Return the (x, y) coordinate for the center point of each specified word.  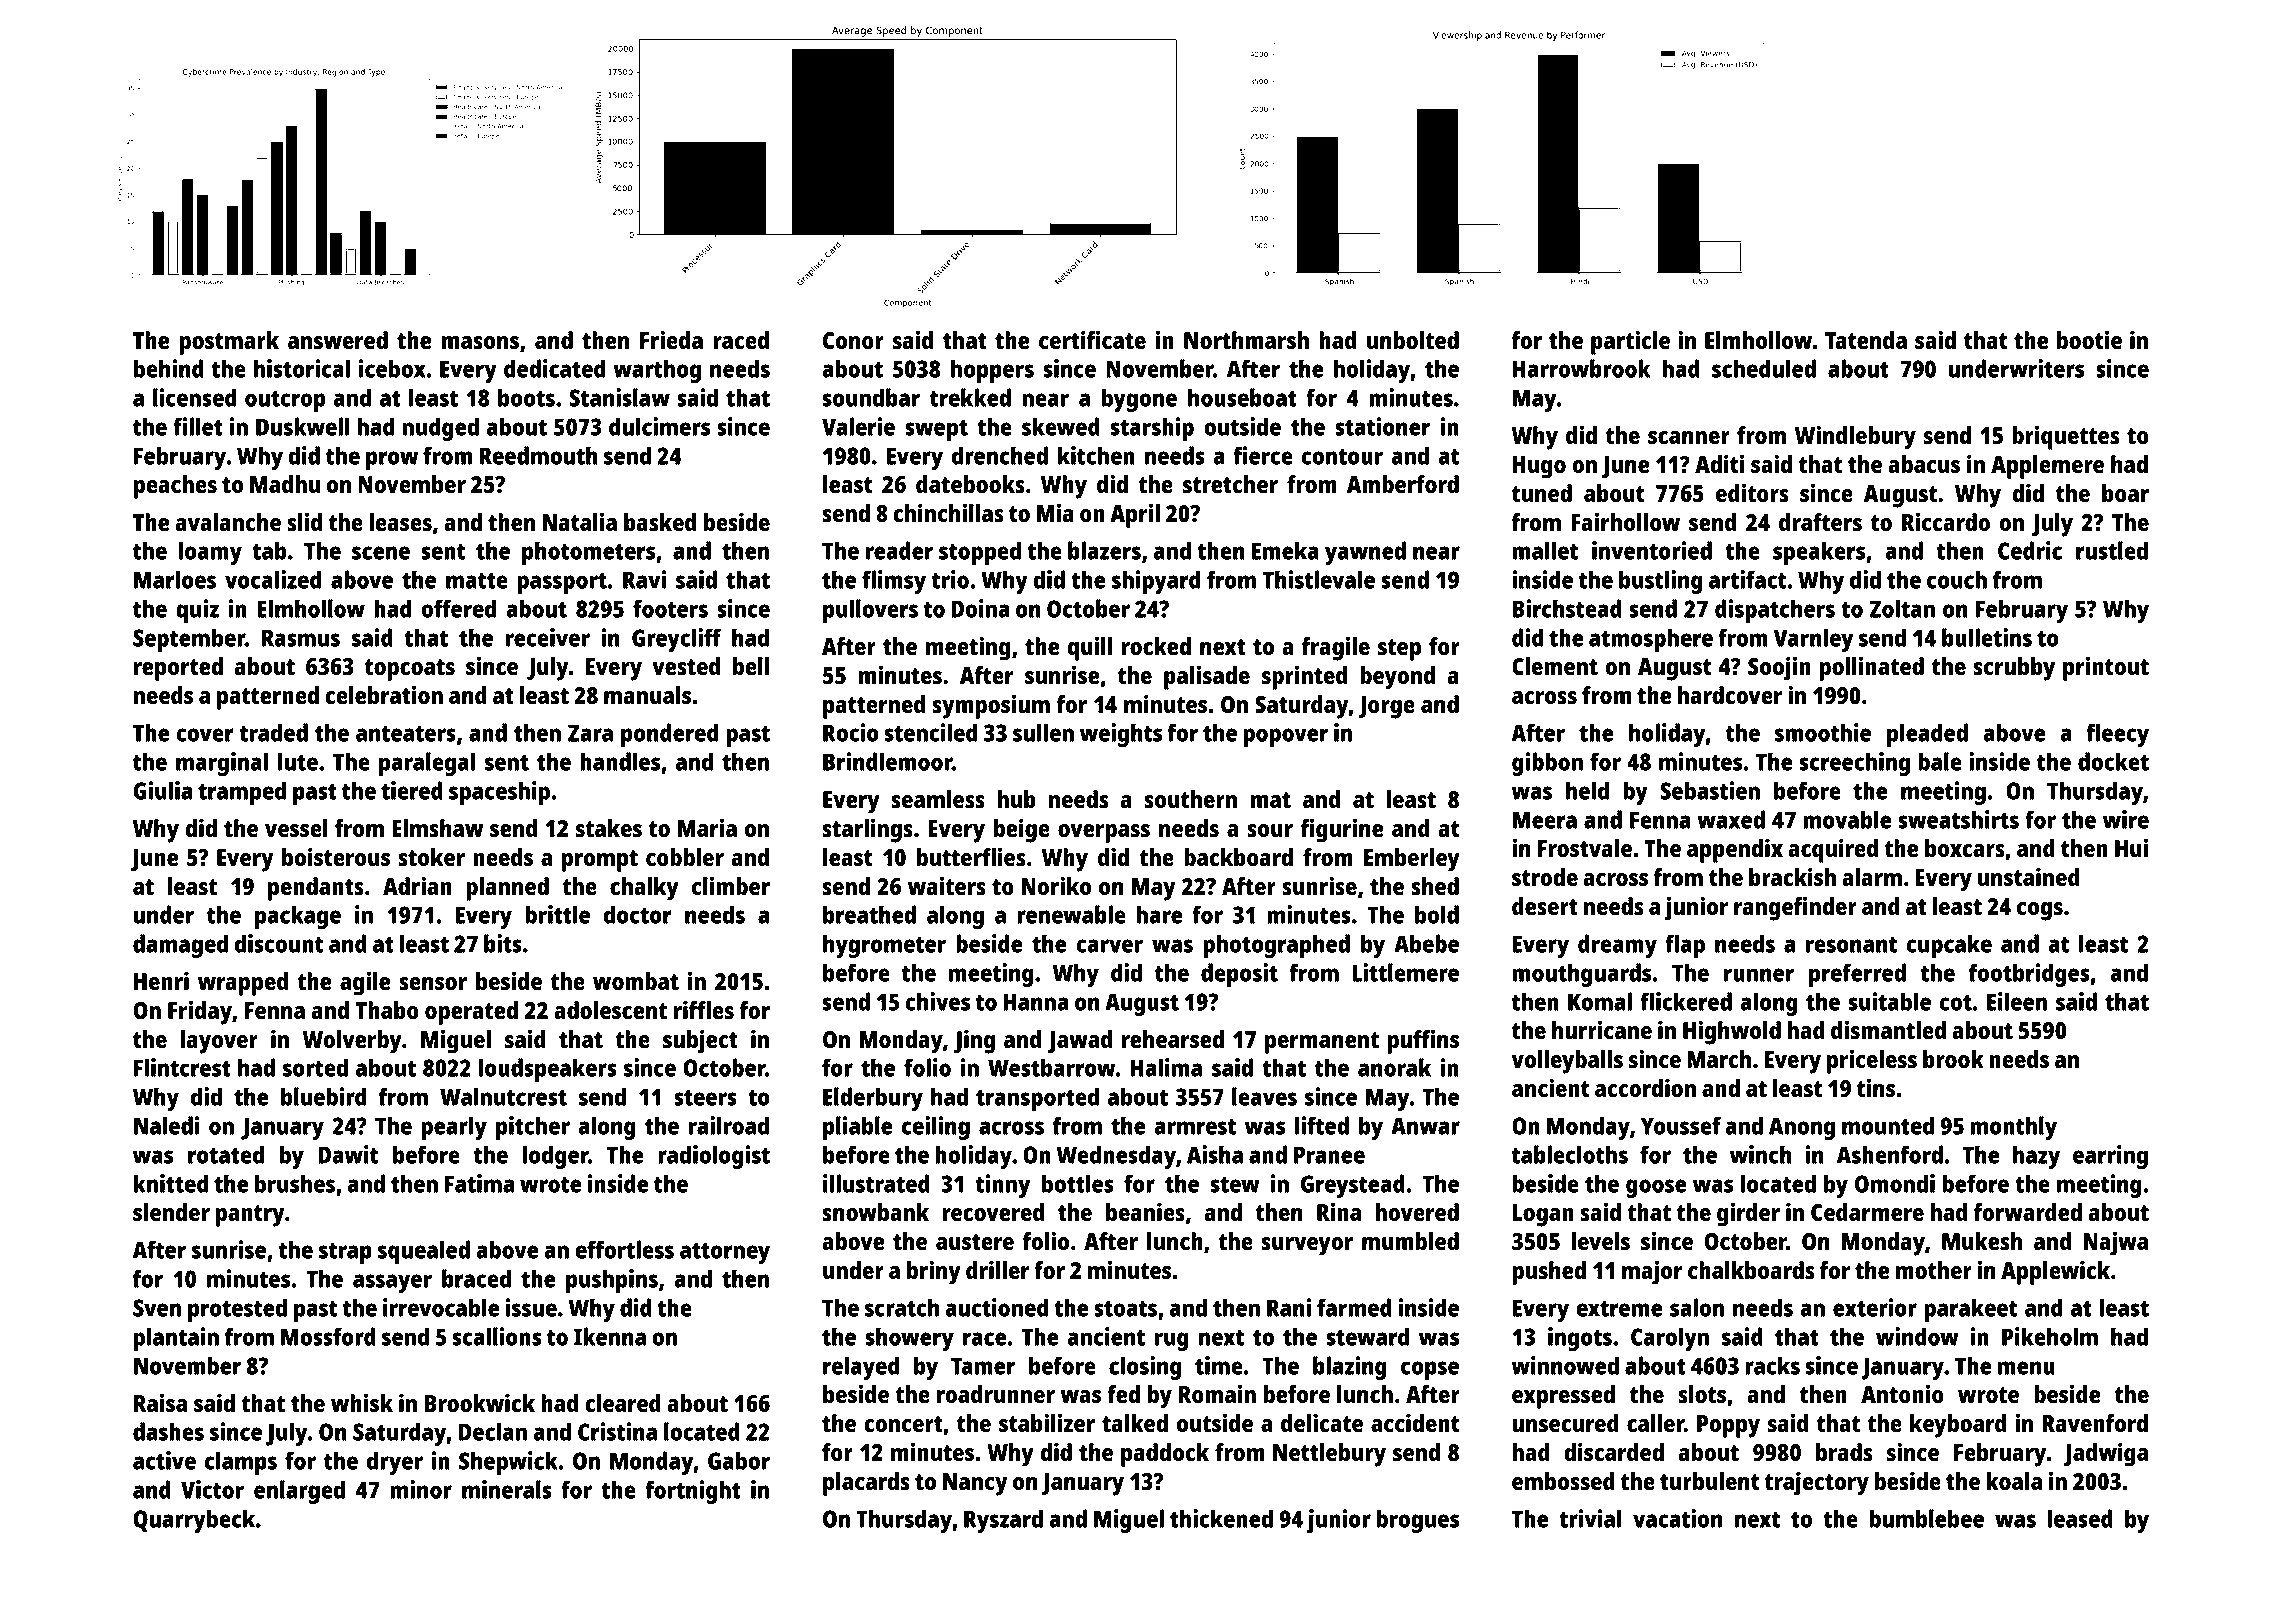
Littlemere (1406, 972)
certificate (1092, 339)
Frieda (671, 339)
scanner (1689, 437)
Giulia (162, 790)
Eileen (2017, 1001)
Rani (1289, 1307)
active (164, 1460)
